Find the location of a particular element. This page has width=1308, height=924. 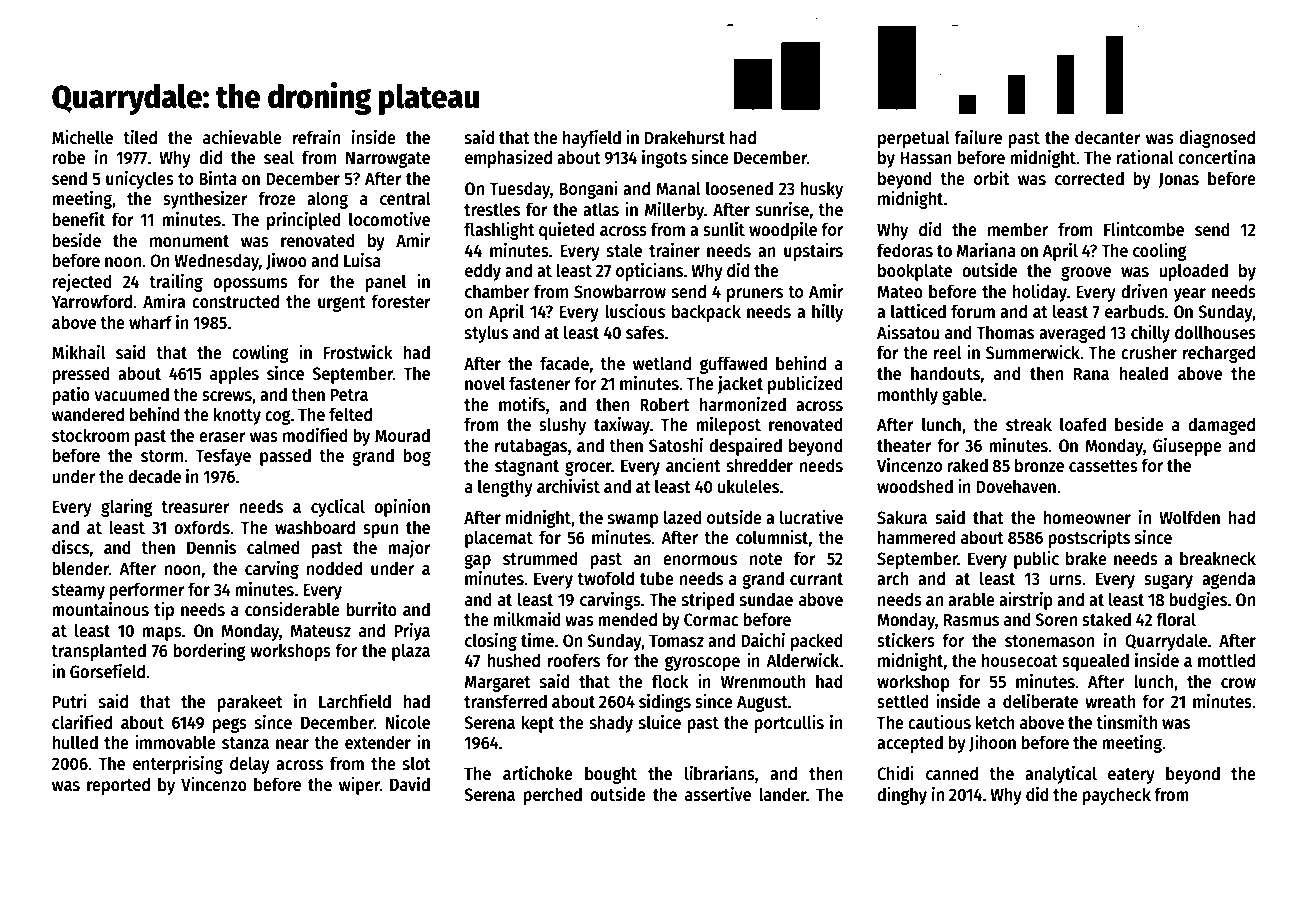

quieted is located at coordinates (567, 231).
